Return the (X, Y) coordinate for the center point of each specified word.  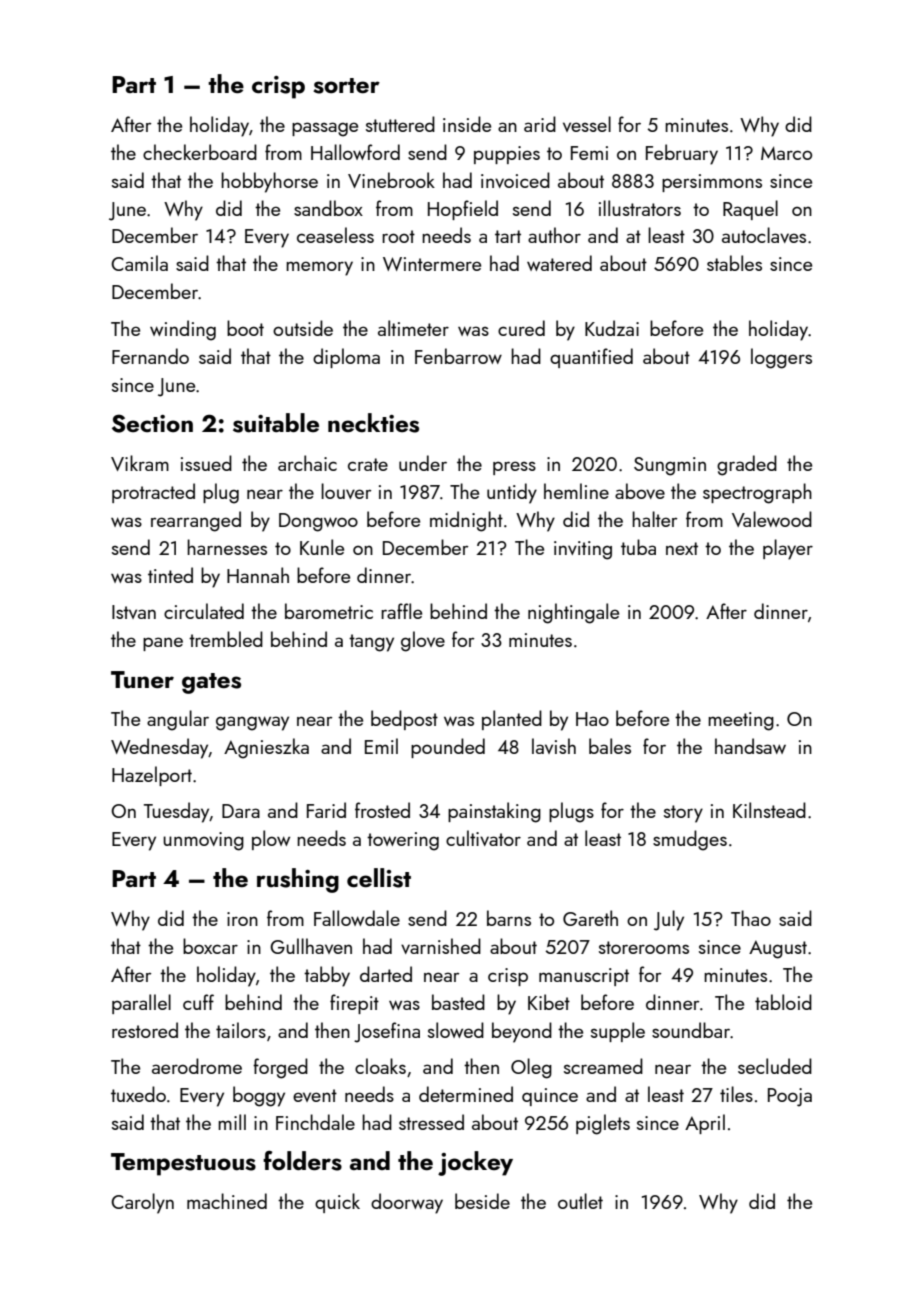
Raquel (750, 210)
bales (610, 746)
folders (302, 1161)
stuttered (400, 124)
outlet (580, 1201)
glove (423, 641)
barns (509, 918)
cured (521, 328)
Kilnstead (769, 810)
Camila (139, 263)
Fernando (150, 356)
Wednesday (160, 748)
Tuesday (177, 812)
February (682, 154)
